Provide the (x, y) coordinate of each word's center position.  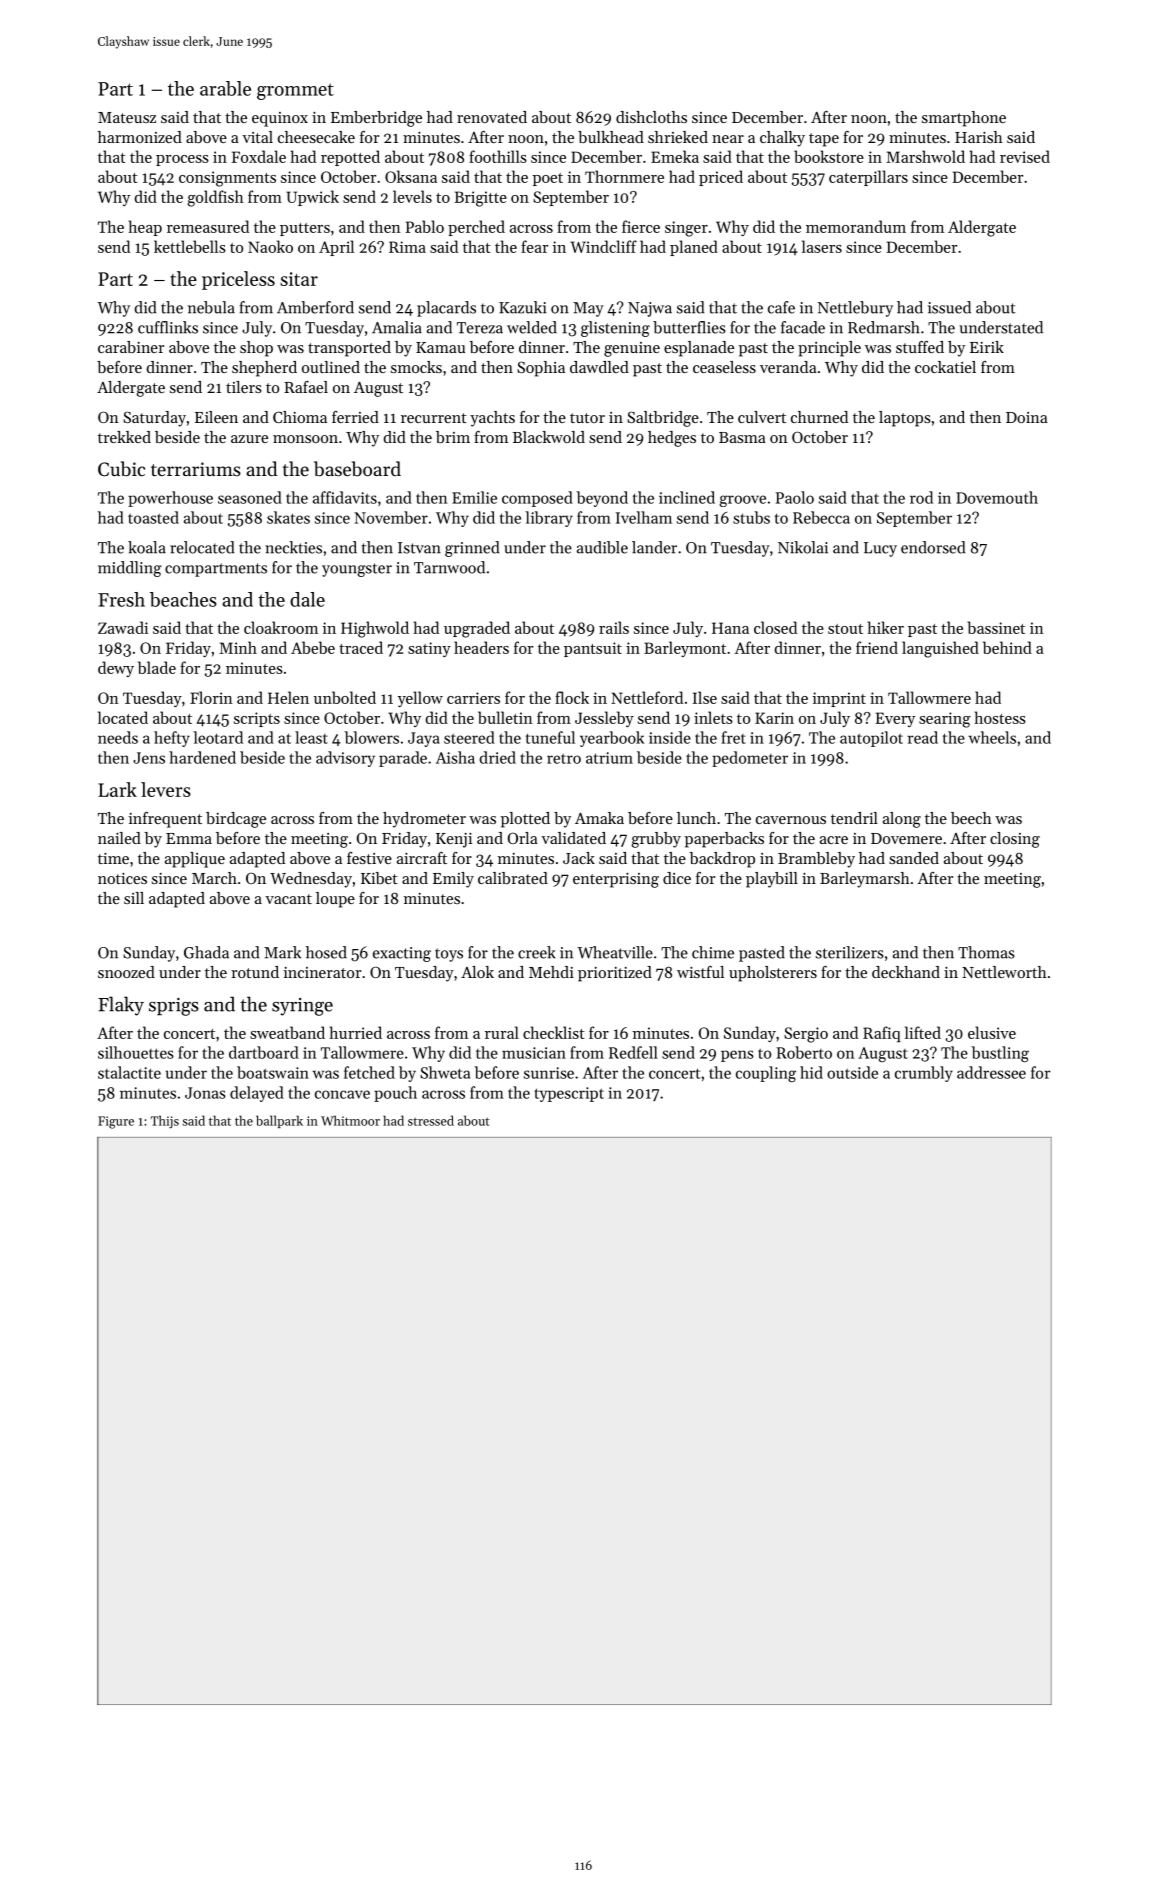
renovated (492, 117)
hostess (1000, 717)
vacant (288, 899)
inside (670, 737)
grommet (295, 91)
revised (1025, 156)
